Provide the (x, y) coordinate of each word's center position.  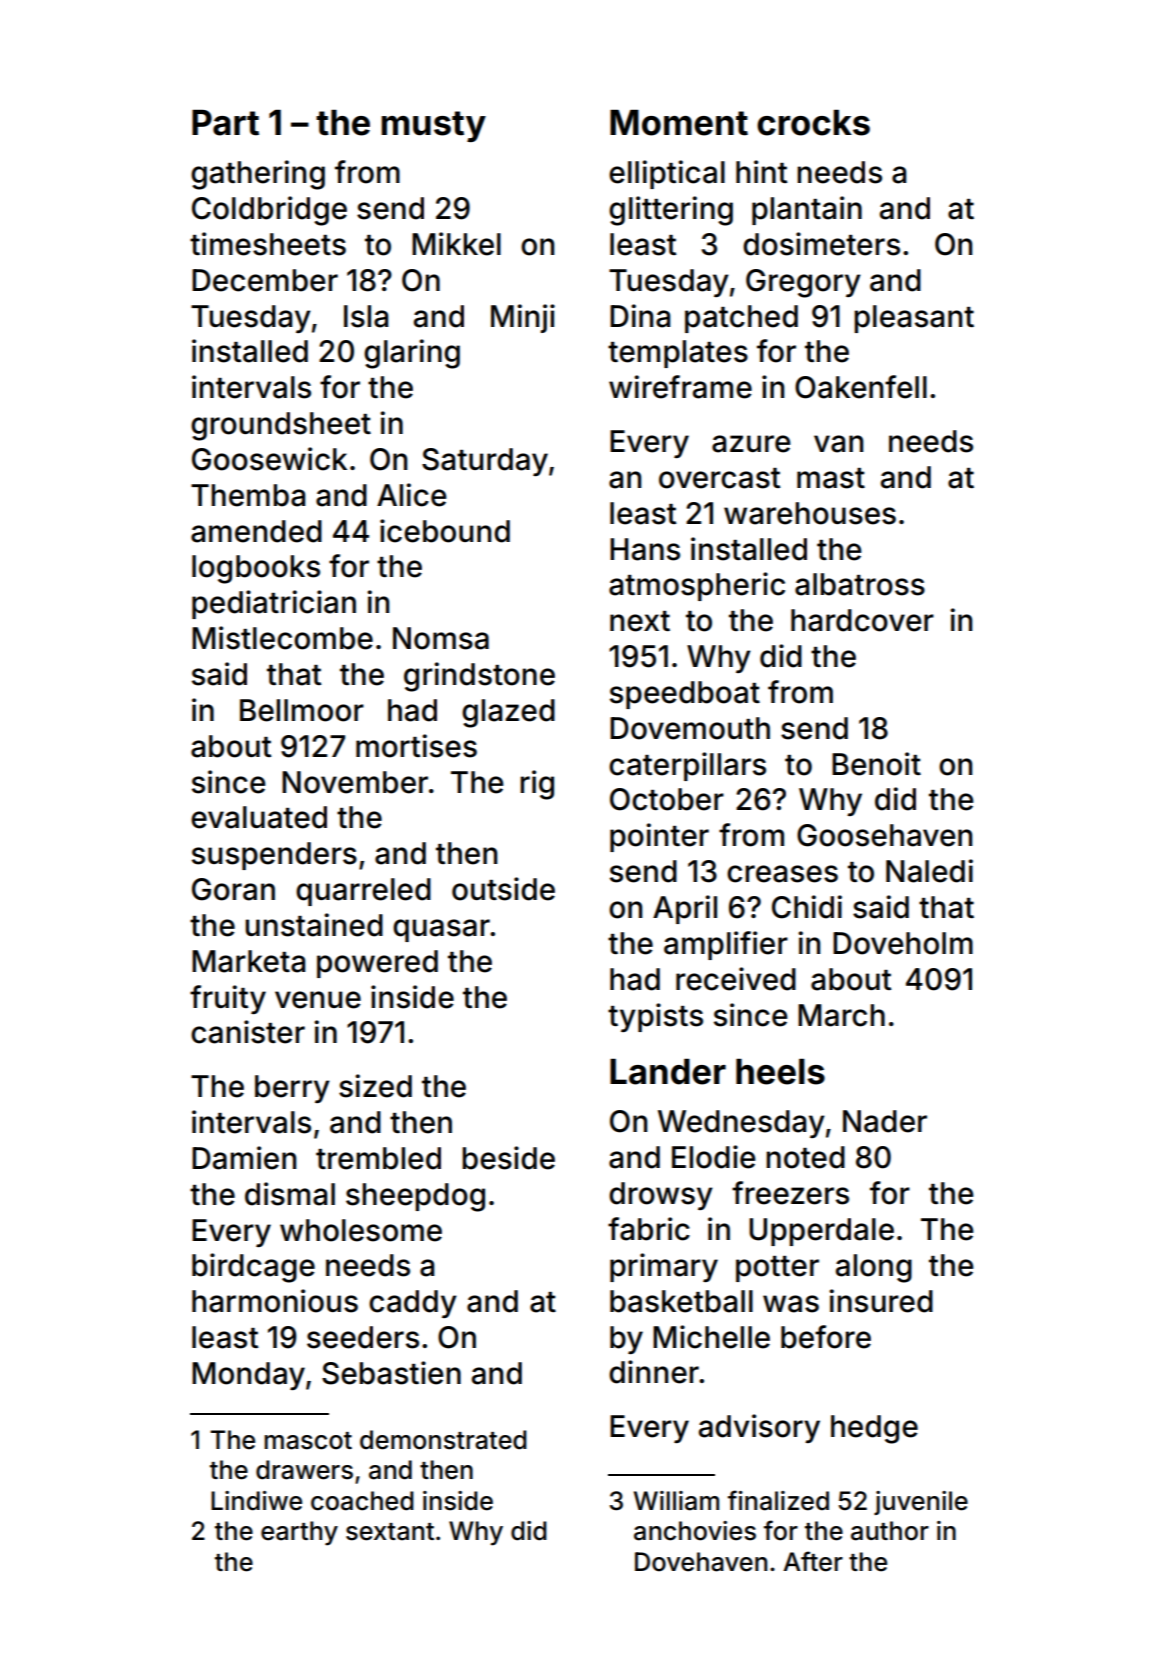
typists (655, 1017)
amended (256, 531)
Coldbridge (269, 211)
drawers (304, 1470)
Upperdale (821, 1232)
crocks (813, 123)
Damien (244, 1158)
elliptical (667, 174)
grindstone (479, 677)
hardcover (862, 620)
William (676, 1501)
